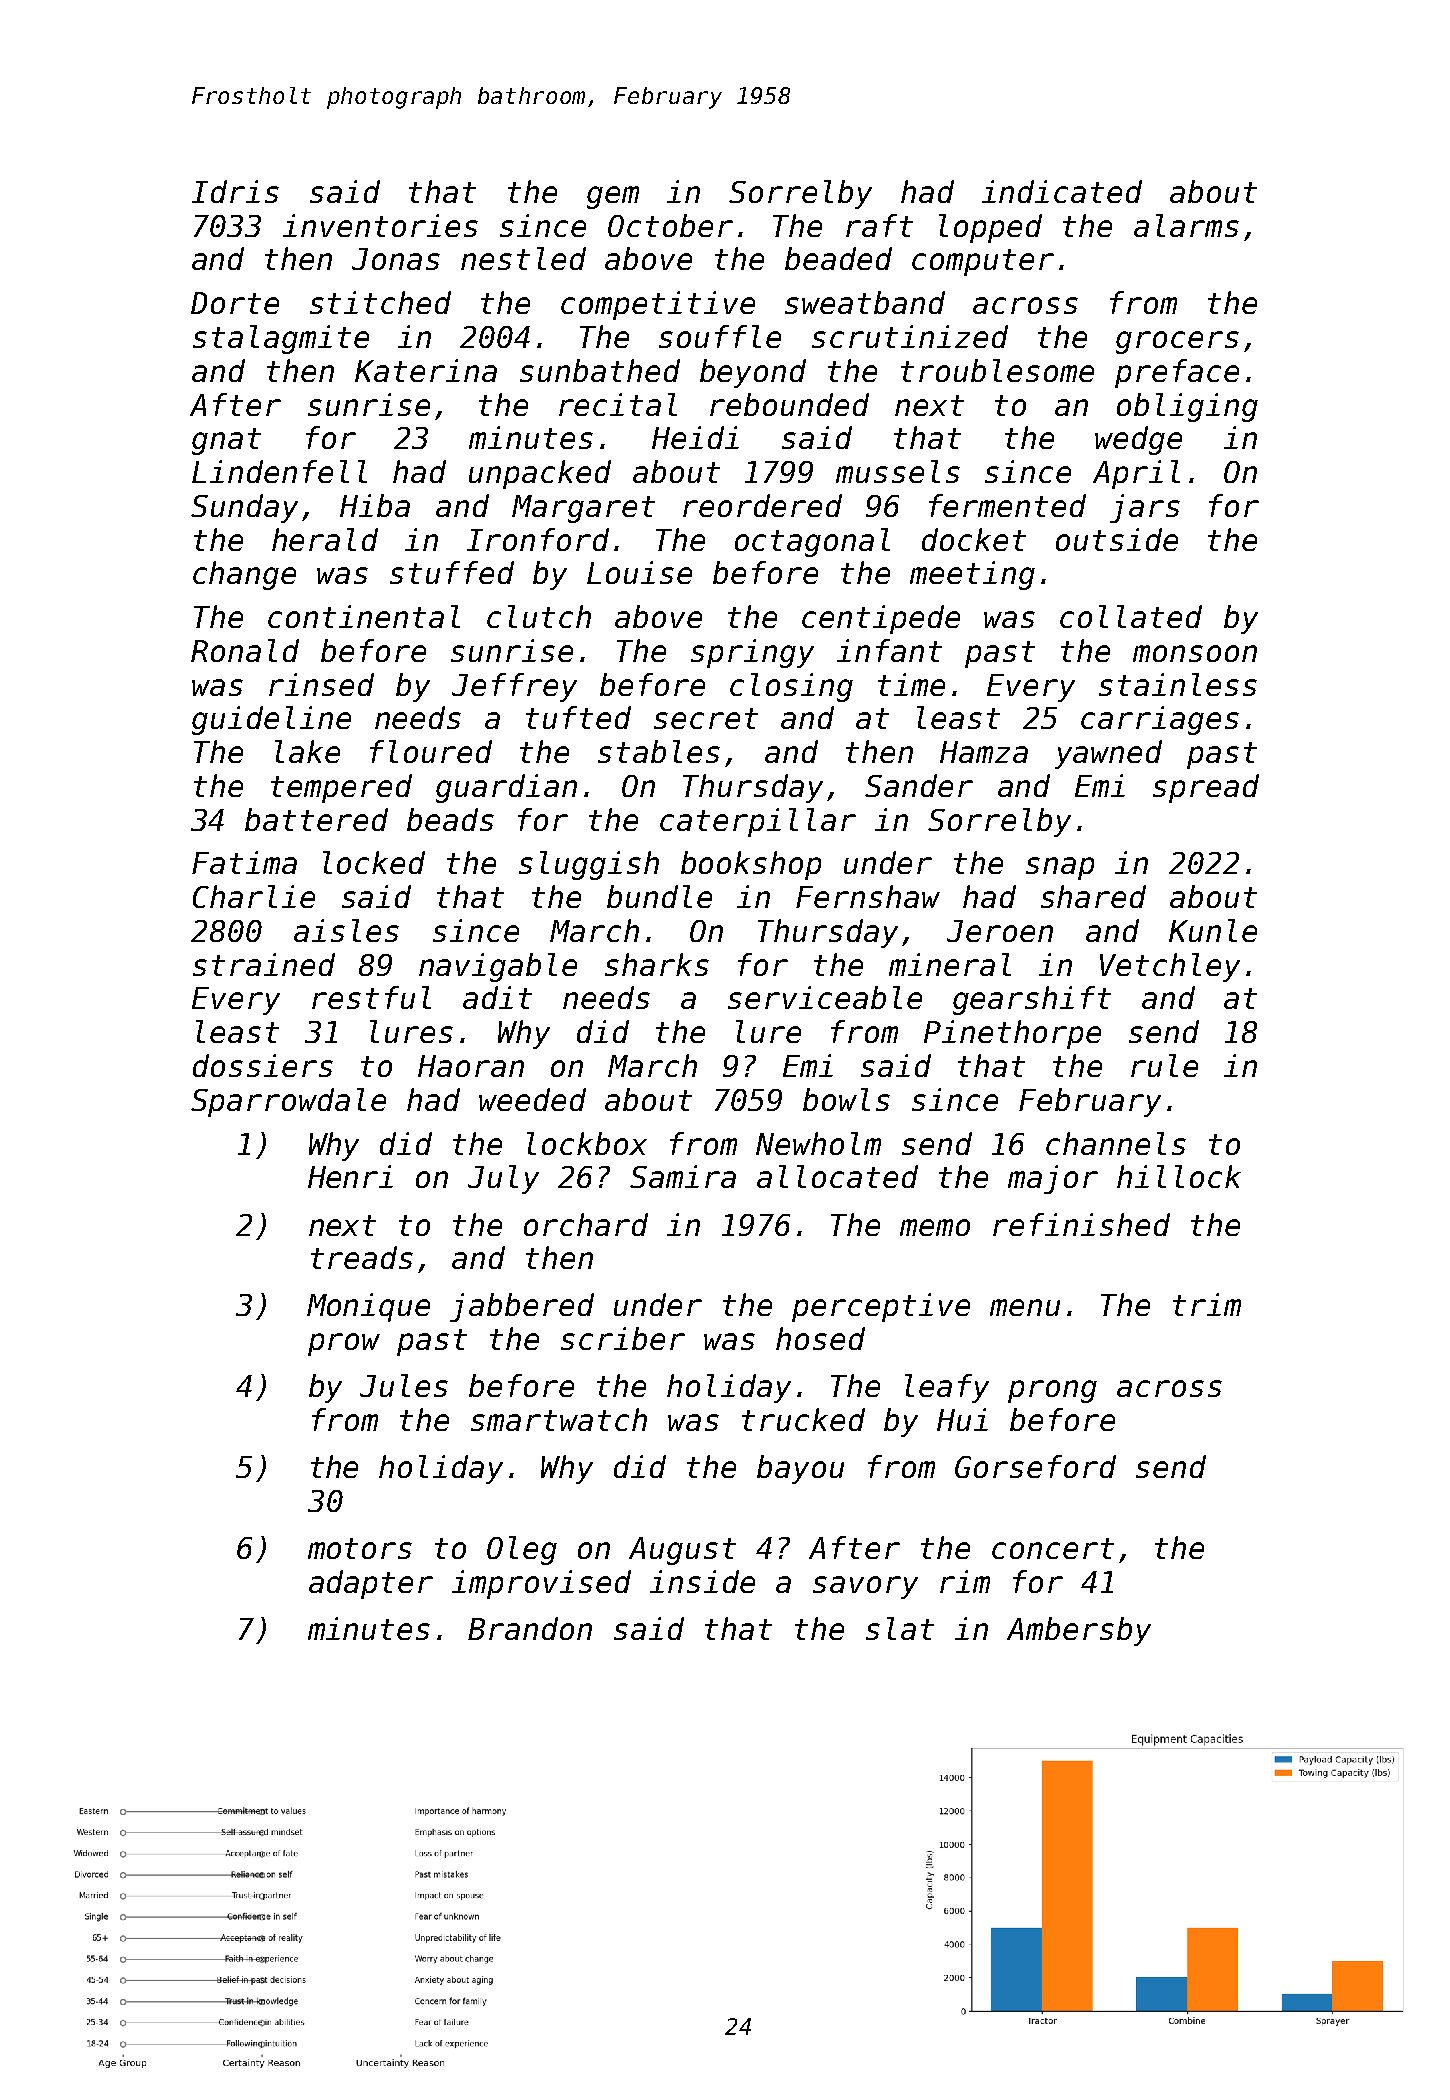 The image size is (1450, 2100). I want to click on orchard, so click(586, 1224).
